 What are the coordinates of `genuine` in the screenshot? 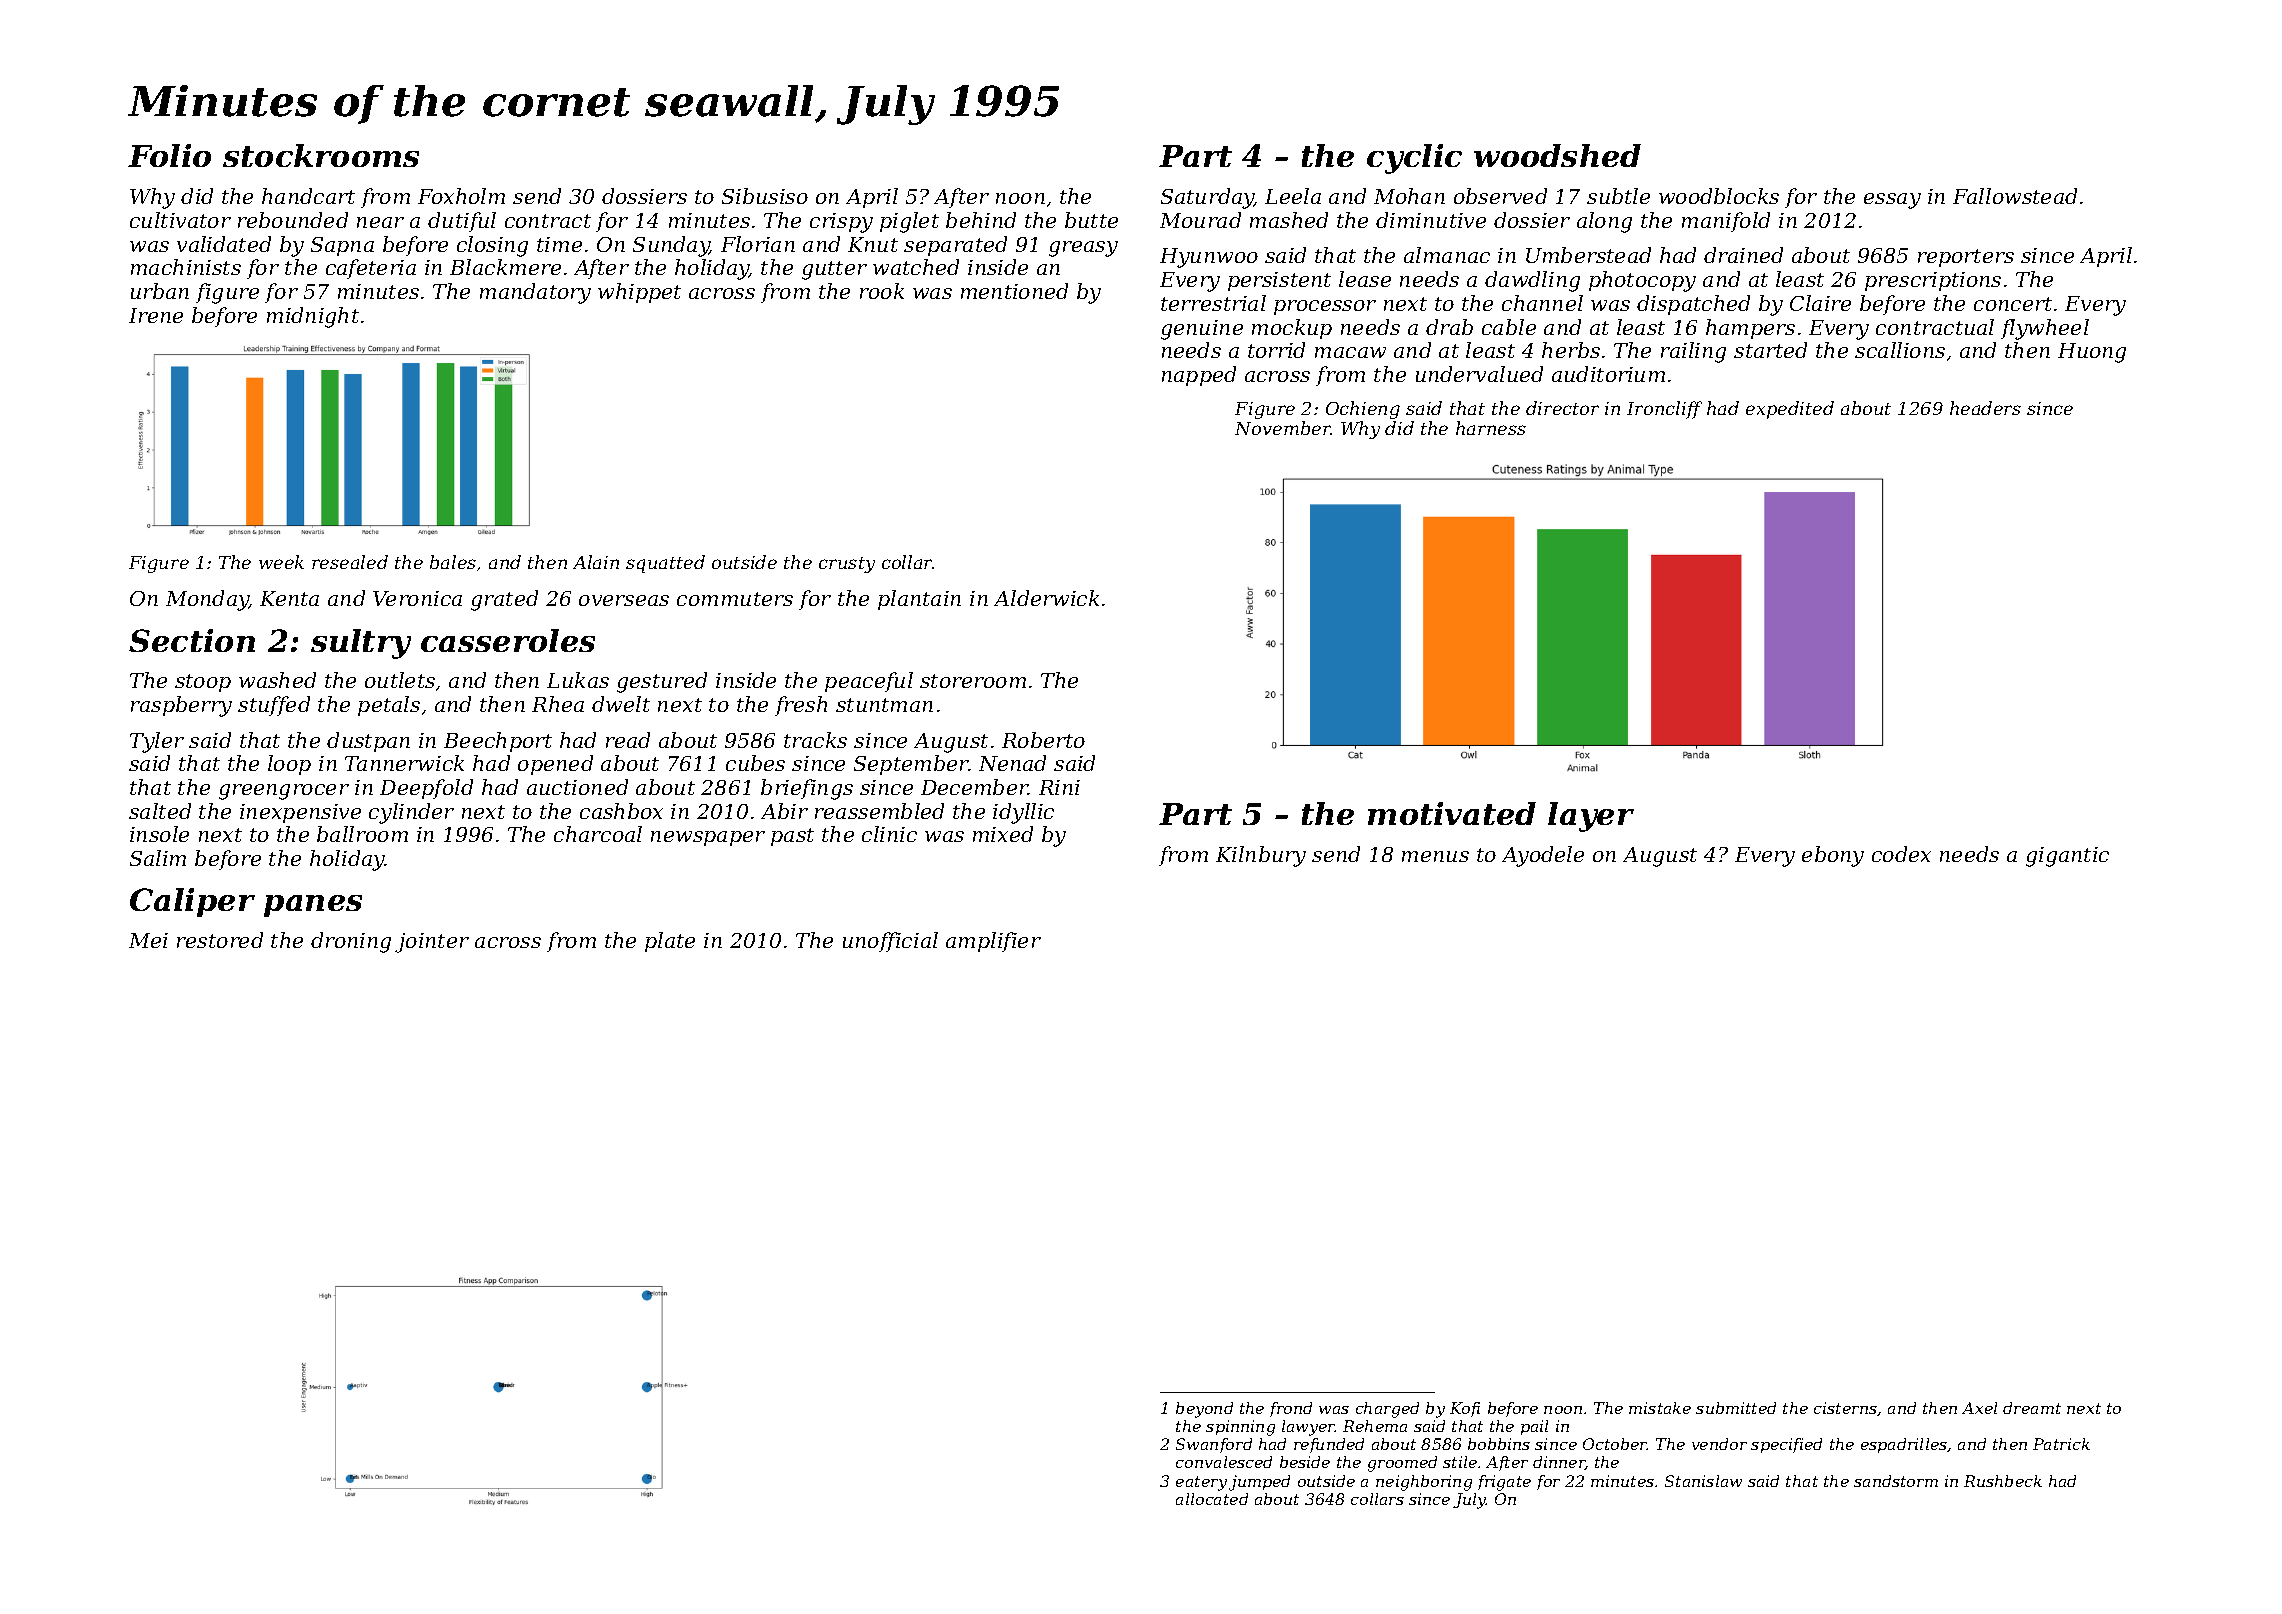 It's located at (1202, 330).
